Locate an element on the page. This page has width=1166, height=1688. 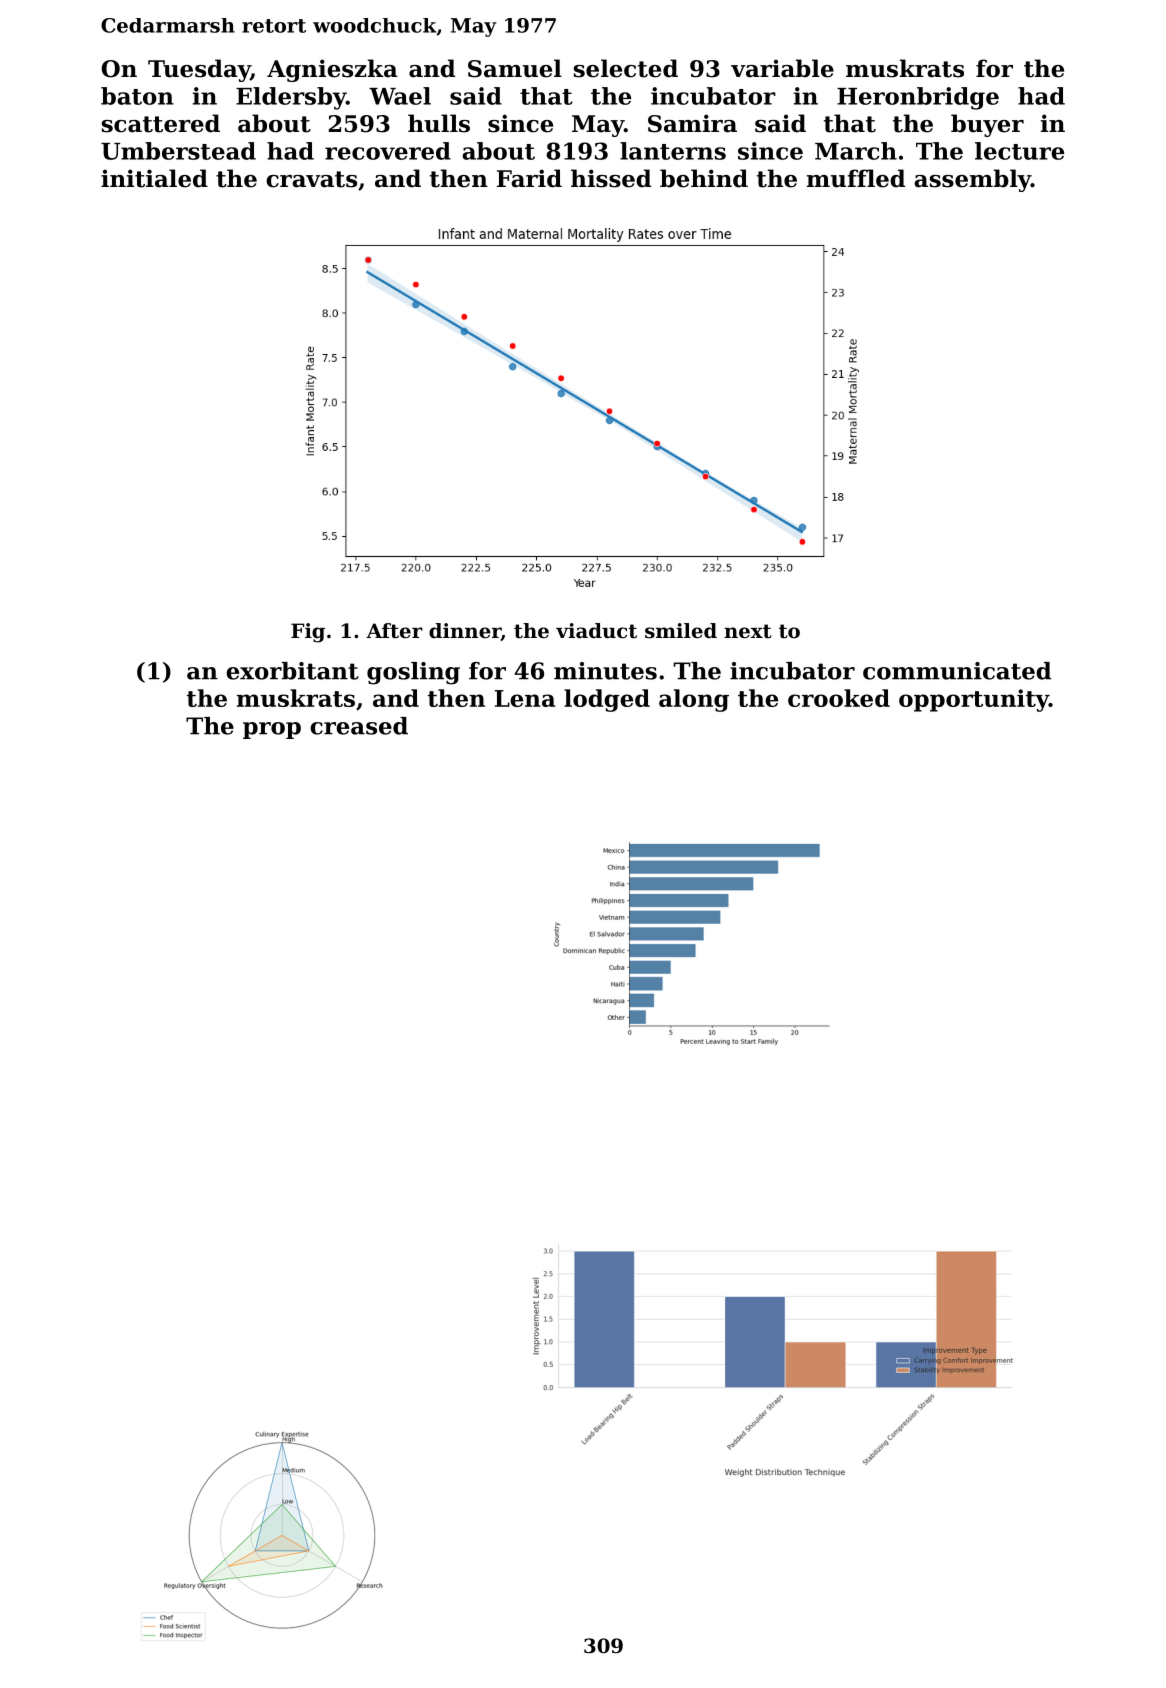
viaduct is located at coordinates (596, 631).
